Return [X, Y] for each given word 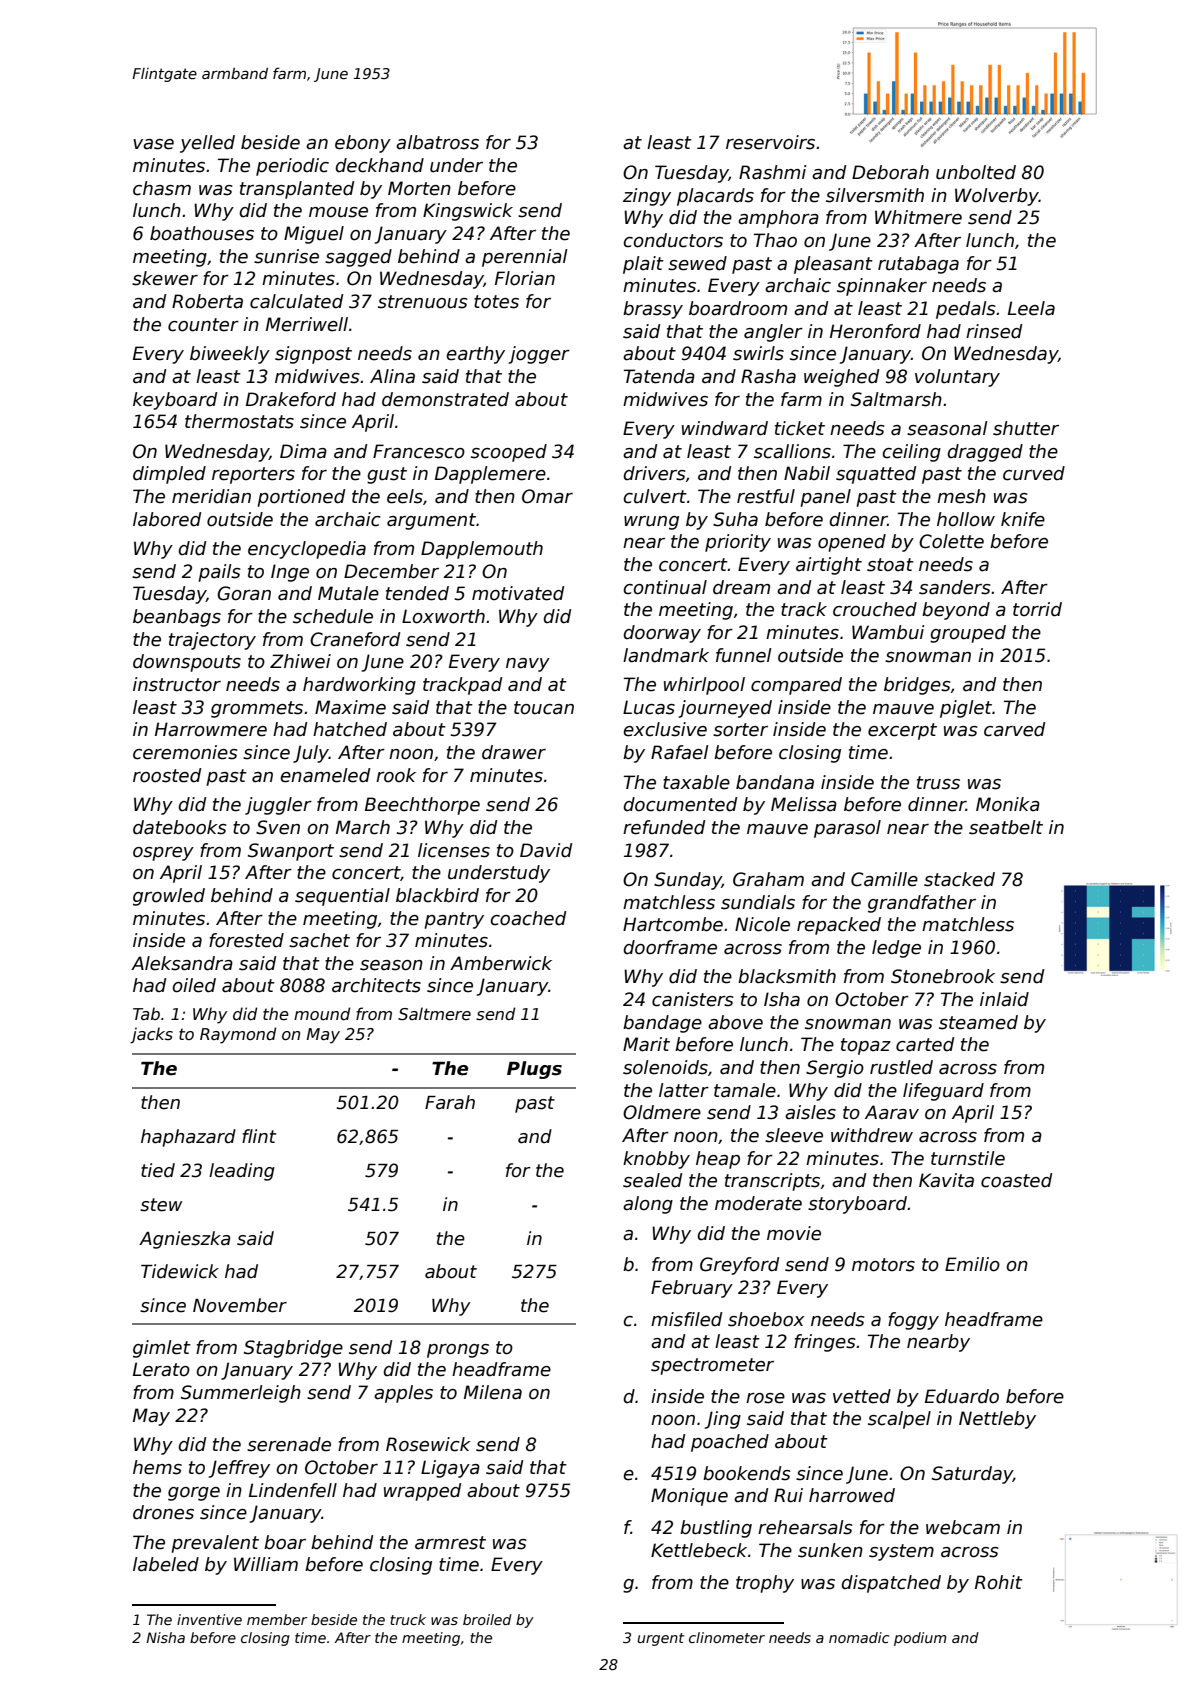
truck [408, 1619]
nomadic [859, 1637]
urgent [661, 1639]
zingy [647, 197]
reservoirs [770, 142]
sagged [358, 258]
